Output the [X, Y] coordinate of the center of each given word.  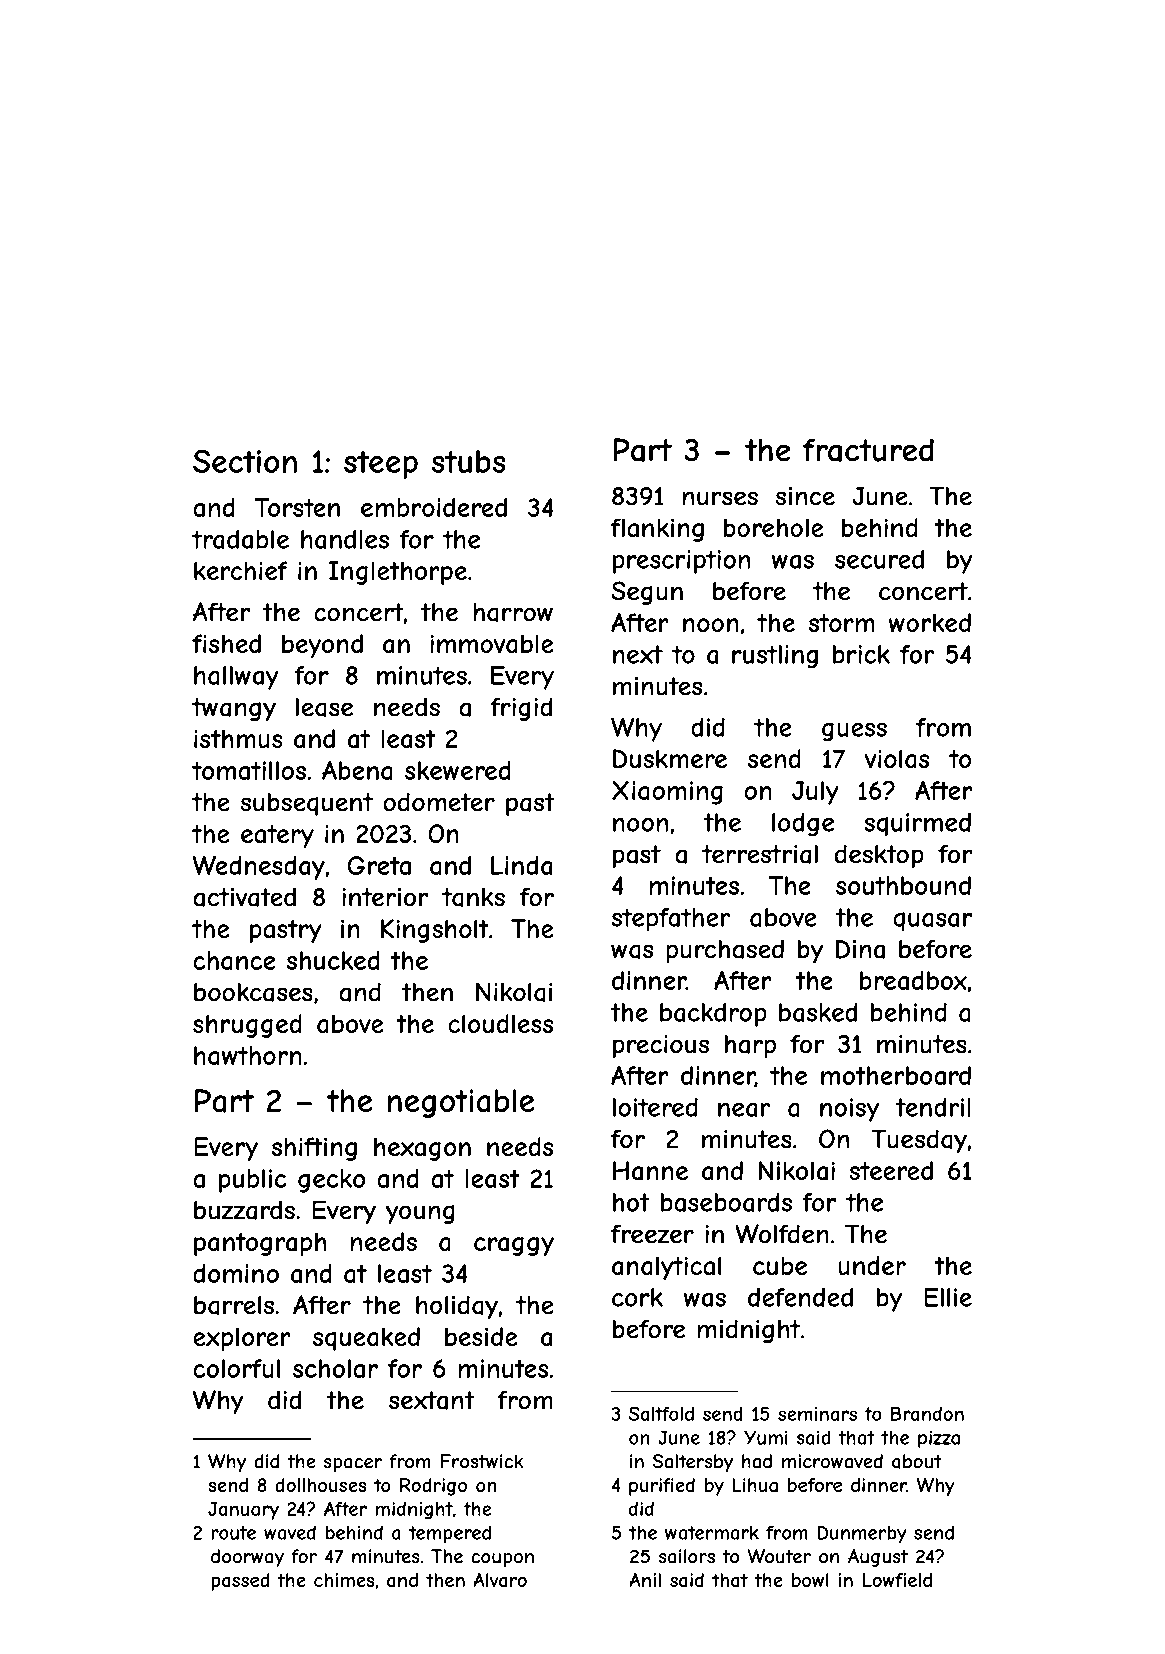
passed [240, 1582]
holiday [457, 1307]
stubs [469, 461]
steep [381, 465]
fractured [868, 450]
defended [800, 1297]
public [253, 1181]
